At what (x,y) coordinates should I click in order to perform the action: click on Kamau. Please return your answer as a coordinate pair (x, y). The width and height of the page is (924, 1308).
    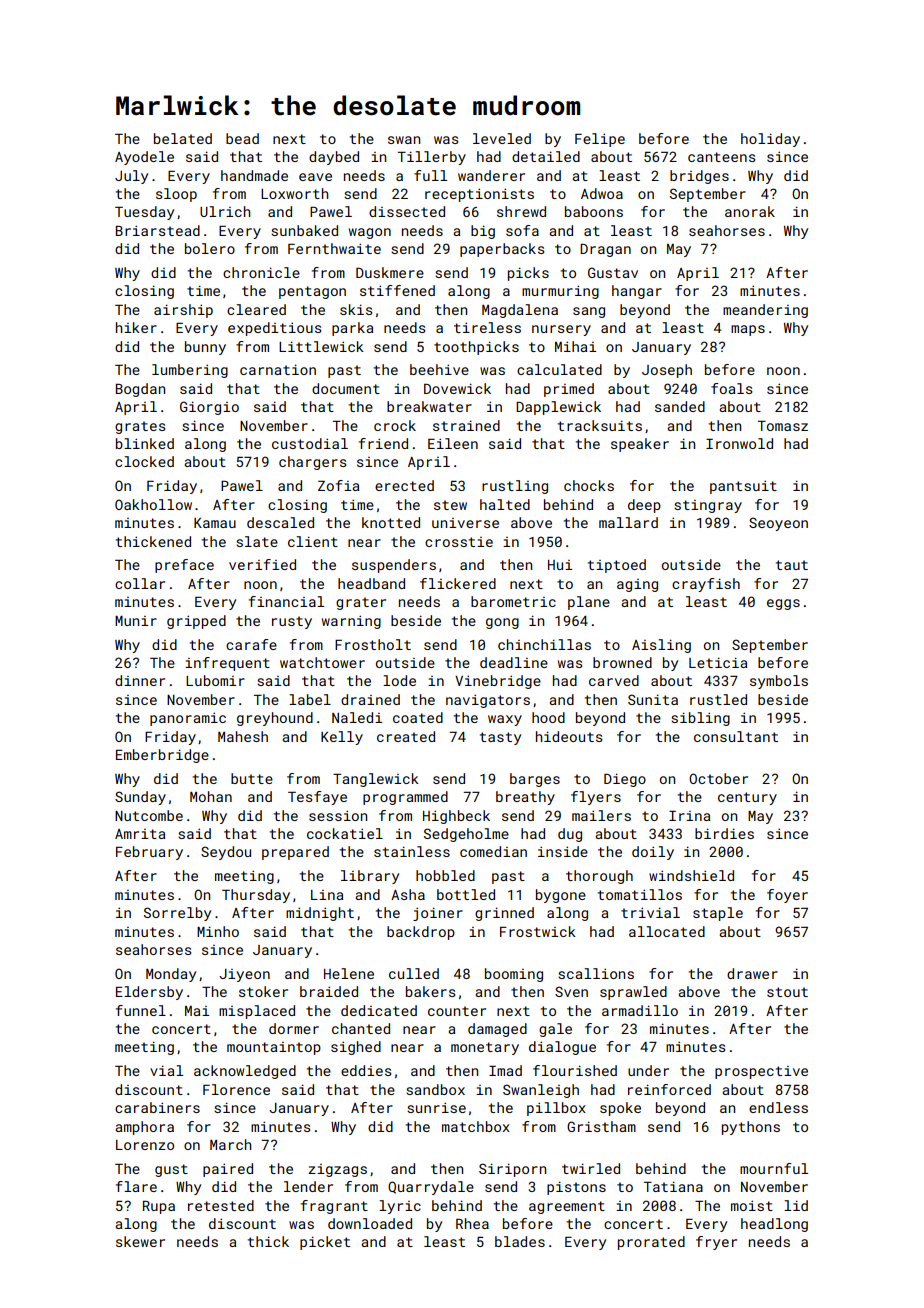
    Looking at the image, I should click on (215, 523).
